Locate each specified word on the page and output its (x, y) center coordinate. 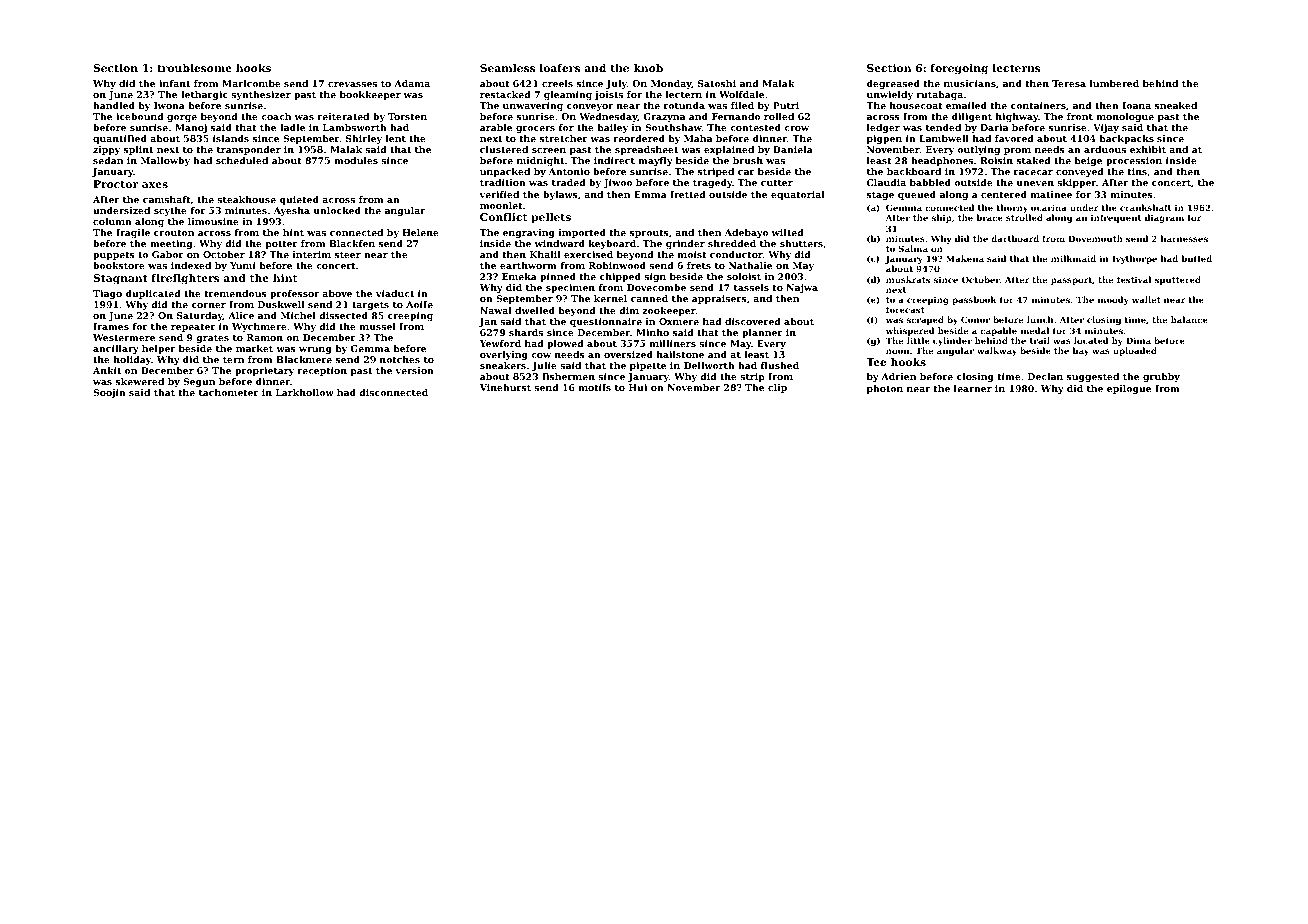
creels (557, 83)
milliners (673, 343)
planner (762, 333)
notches (400, 359)
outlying (978, 150)
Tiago (107, 294)
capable (998, 331)
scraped (925, 320)
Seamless (507, 68)
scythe (170, 211)
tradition (503, 182)
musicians (970, 83)
